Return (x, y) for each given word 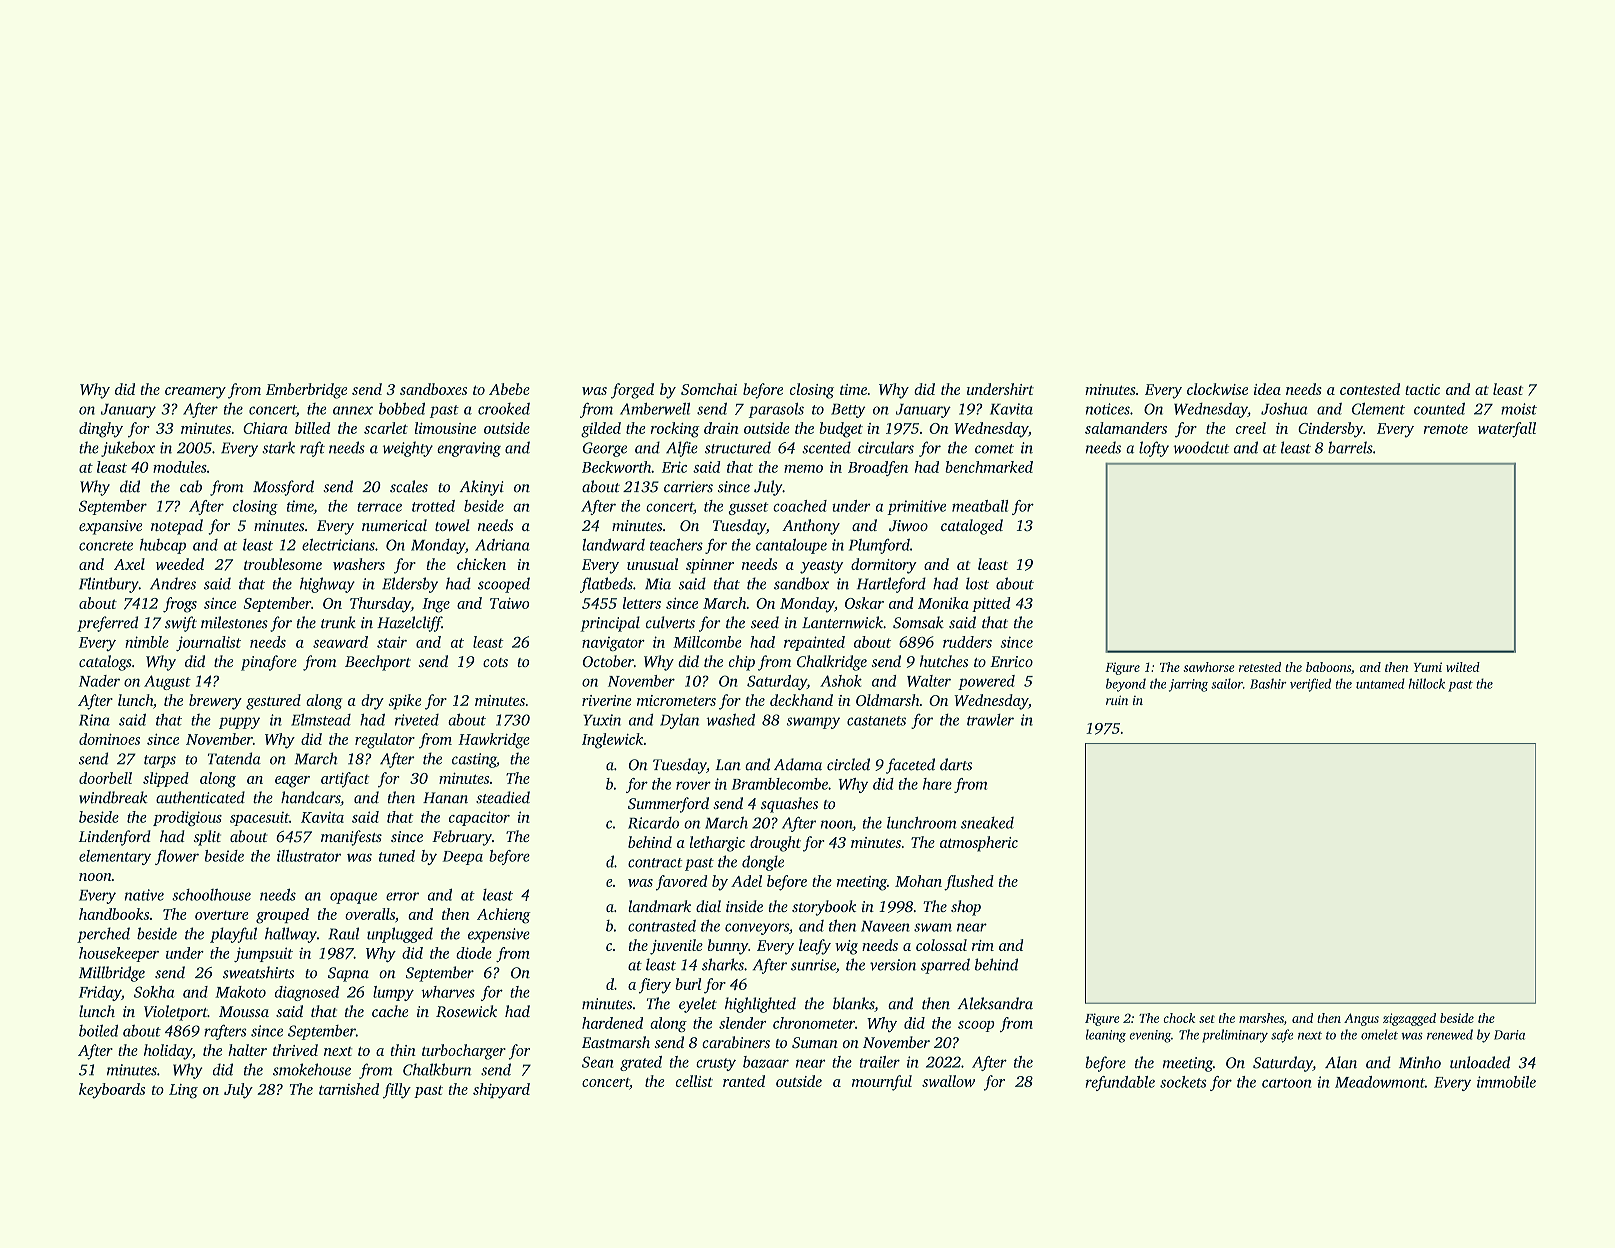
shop (966, 908)
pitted (991, 604)
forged (632, 391)
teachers (676, 544)
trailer (879, 1062)
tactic (1422, 389)
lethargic (717, 844)
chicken (481, 564)
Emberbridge (307, 391)
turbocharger (464, 1052)
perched (103, 935)
